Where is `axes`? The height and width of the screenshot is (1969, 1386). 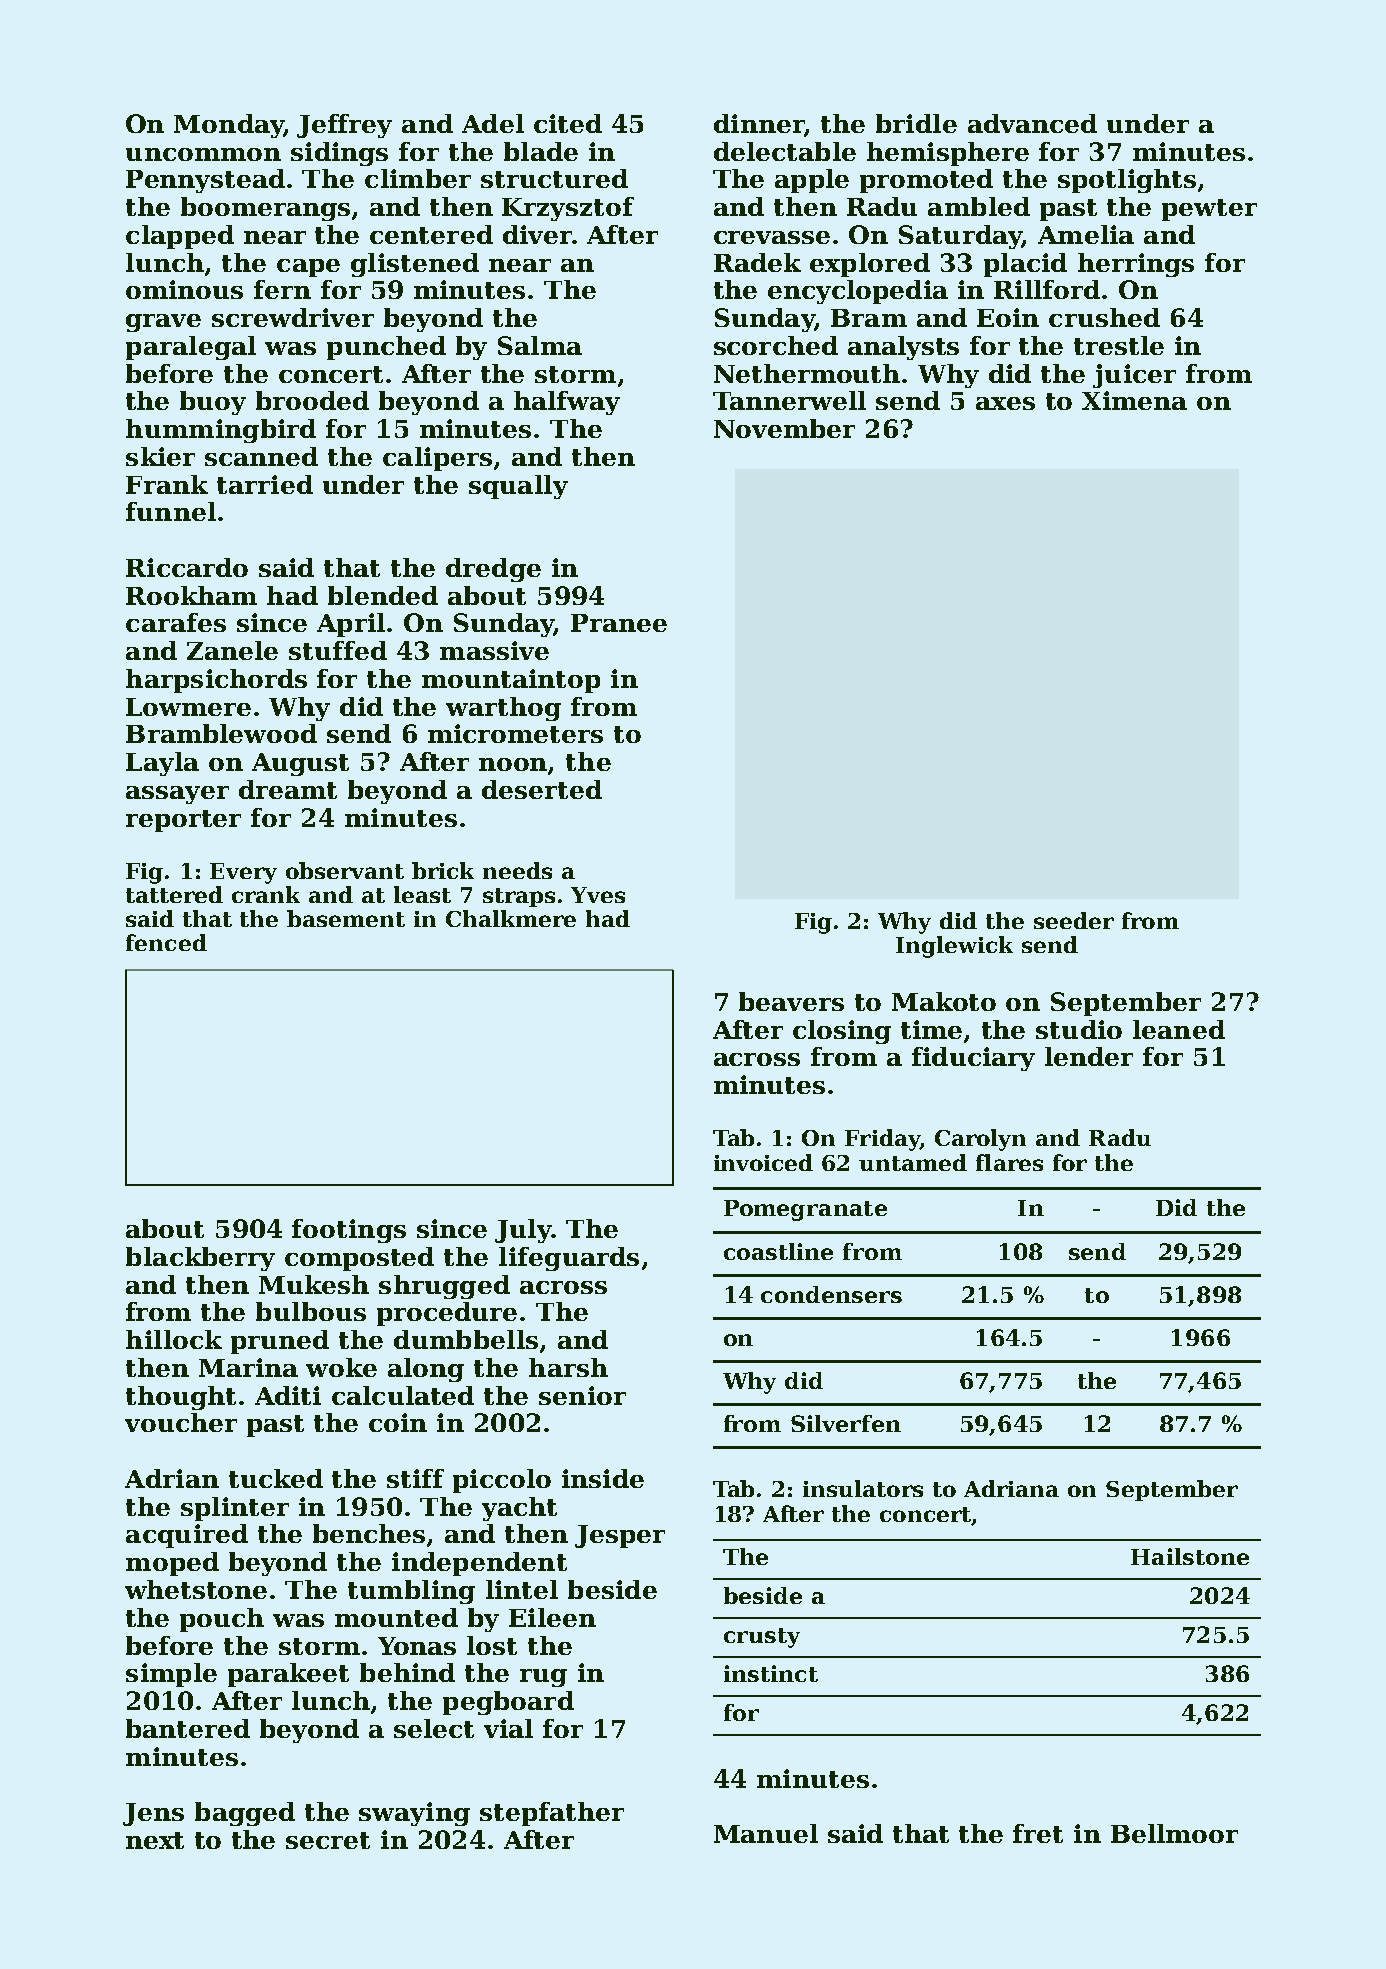 axes is located at coordinates (1005, 403).
